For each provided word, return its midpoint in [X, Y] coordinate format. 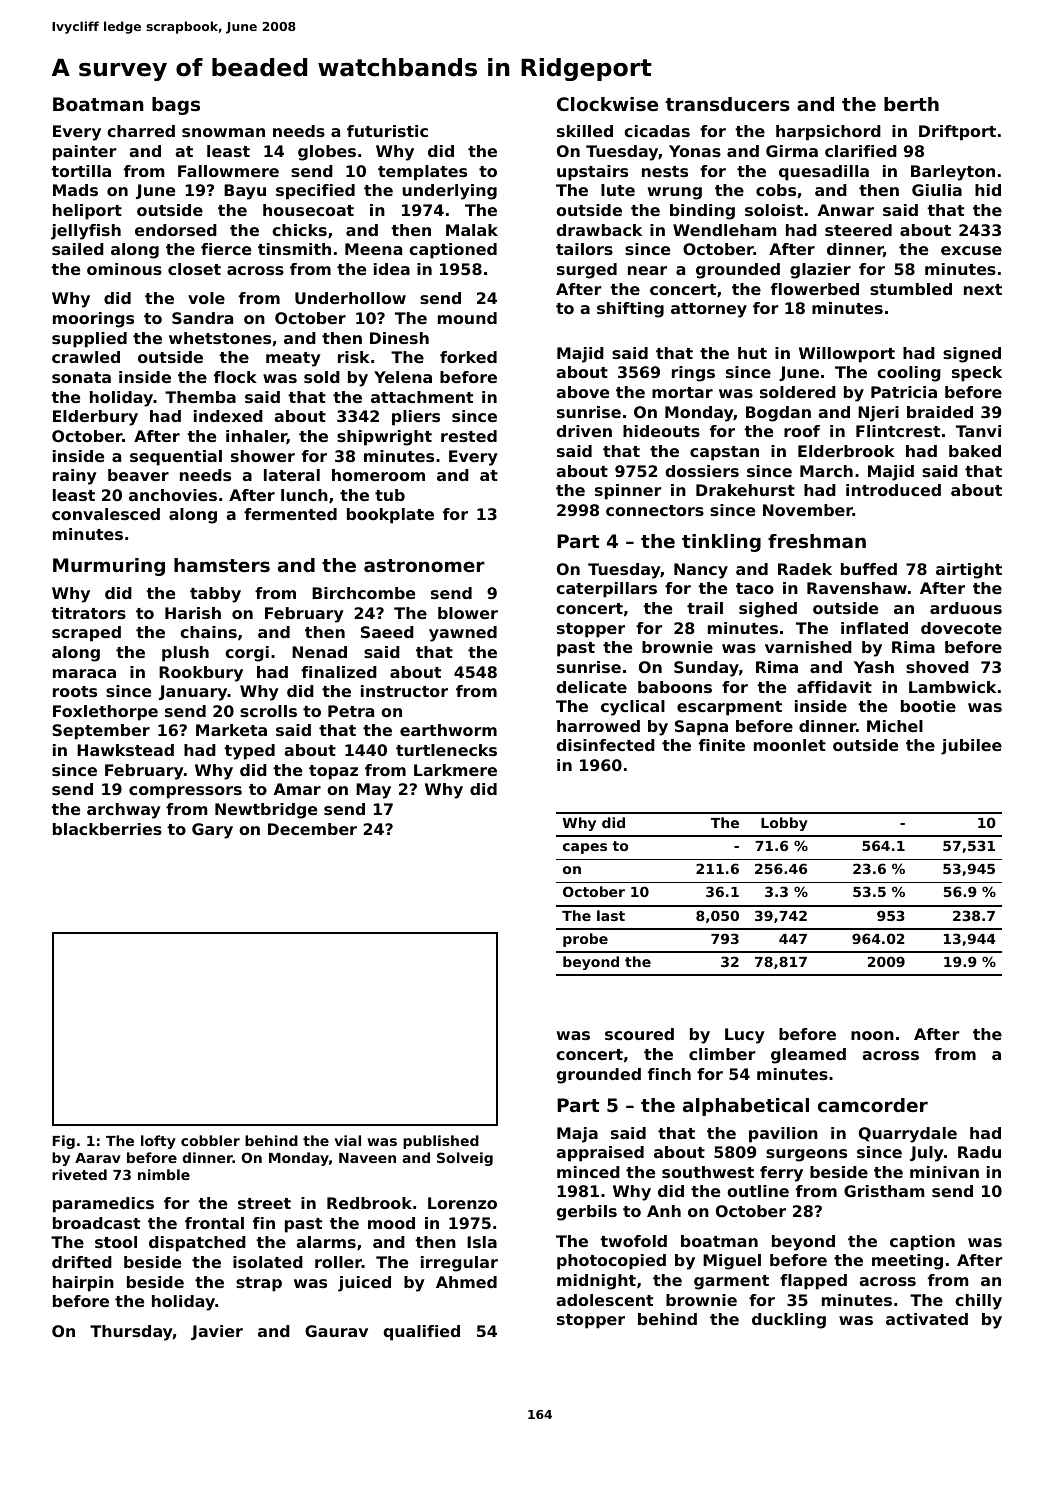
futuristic [387, 131]
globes [327, 153]
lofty [158, 1142]
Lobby [784, 824]
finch [669, 1074]
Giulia [937, 190]
